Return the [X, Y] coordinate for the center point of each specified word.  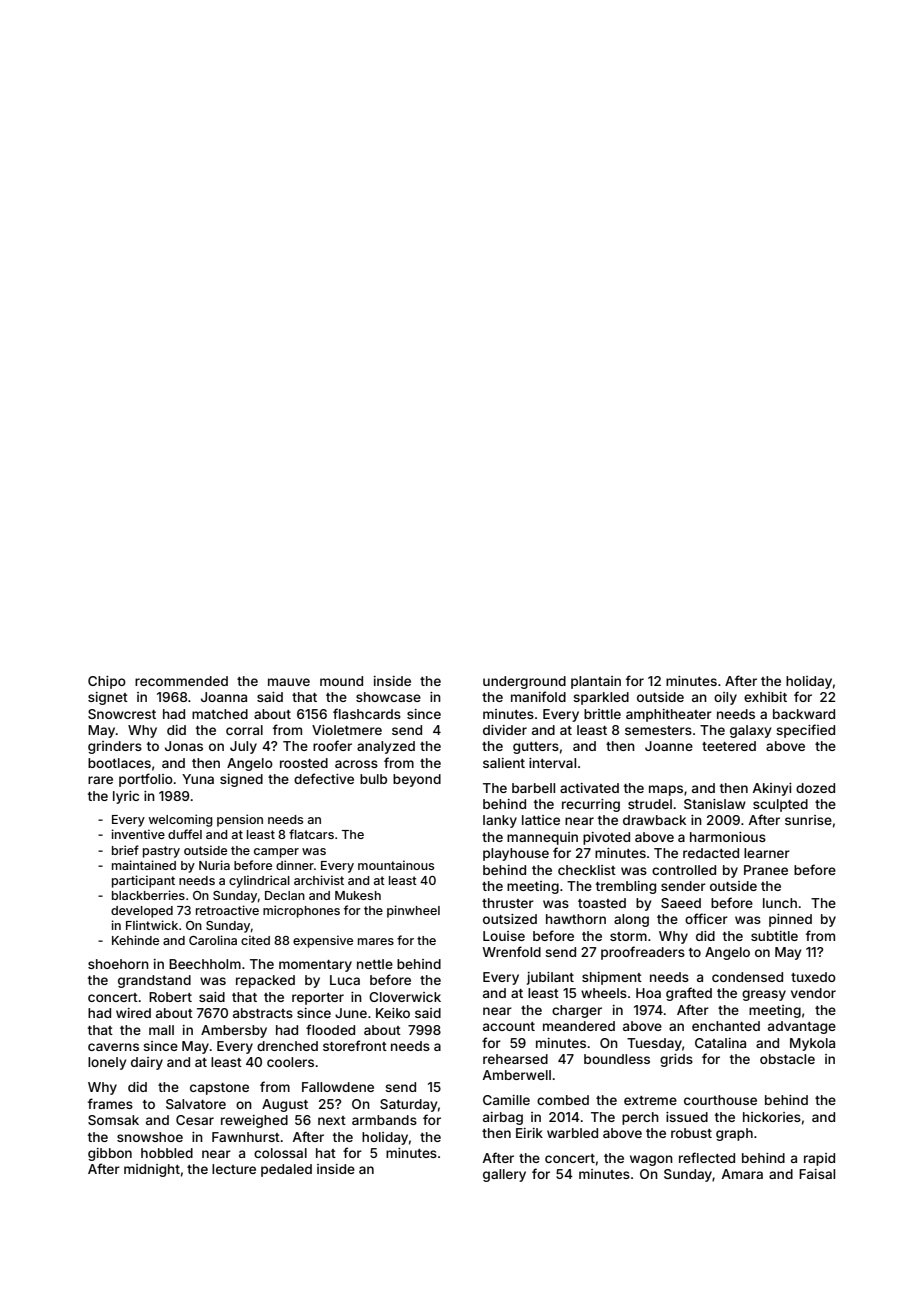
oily [725, 698]
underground [524, 682]
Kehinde [135, 940]
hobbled [167, 1153]
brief [125, 850]
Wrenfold [511, 951]
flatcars [311, 834]
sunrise [808, 820]
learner [767, 853]
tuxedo [813, 977]
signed [241, 780]
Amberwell [517, 1075]
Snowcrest [122, 714]
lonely [107, 1063]
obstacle [787, 1059]
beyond [417, 780]
